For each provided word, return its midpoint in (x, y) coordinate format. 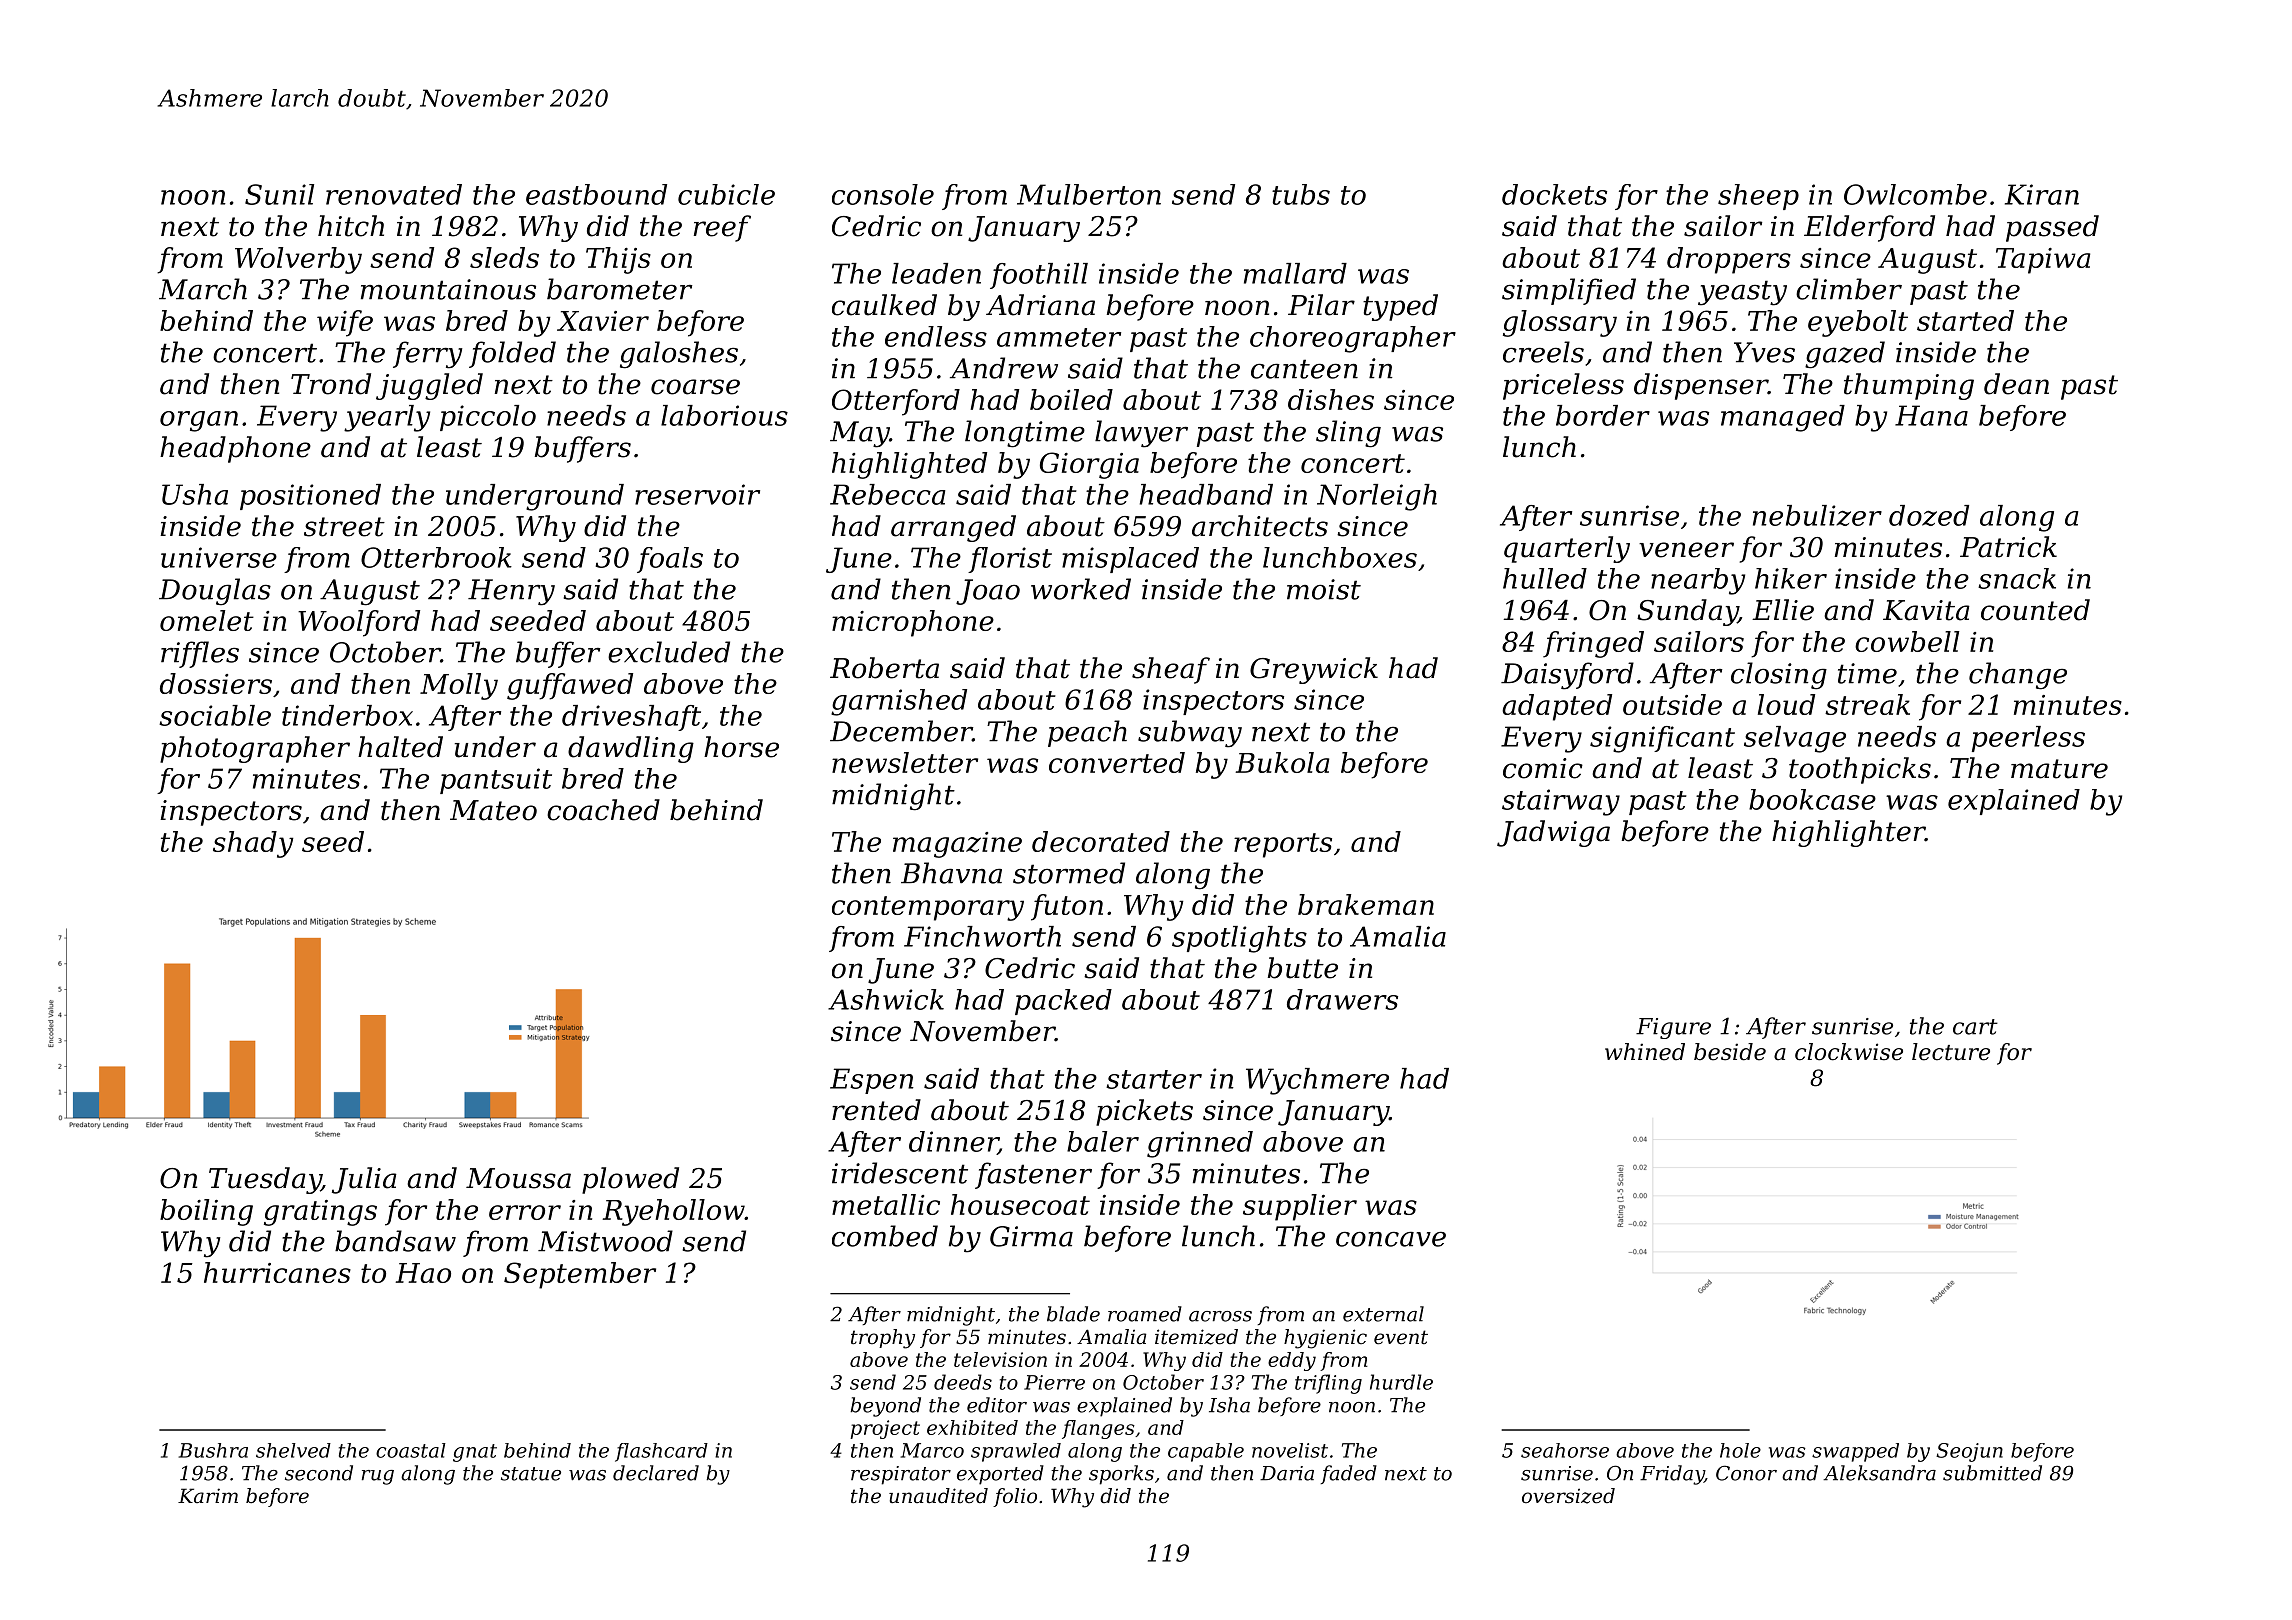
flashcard (661, 1452)
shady (253, 844)
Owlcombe (1915, 194)
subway (1190, 734)
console (883, 194)
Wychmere (1317, 1081)
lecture (1951, 1052)
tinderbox (347, 715)
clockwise (1849, 1052)
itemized (1196, 1337)
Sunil (279, 194)
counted (2035, 610)
